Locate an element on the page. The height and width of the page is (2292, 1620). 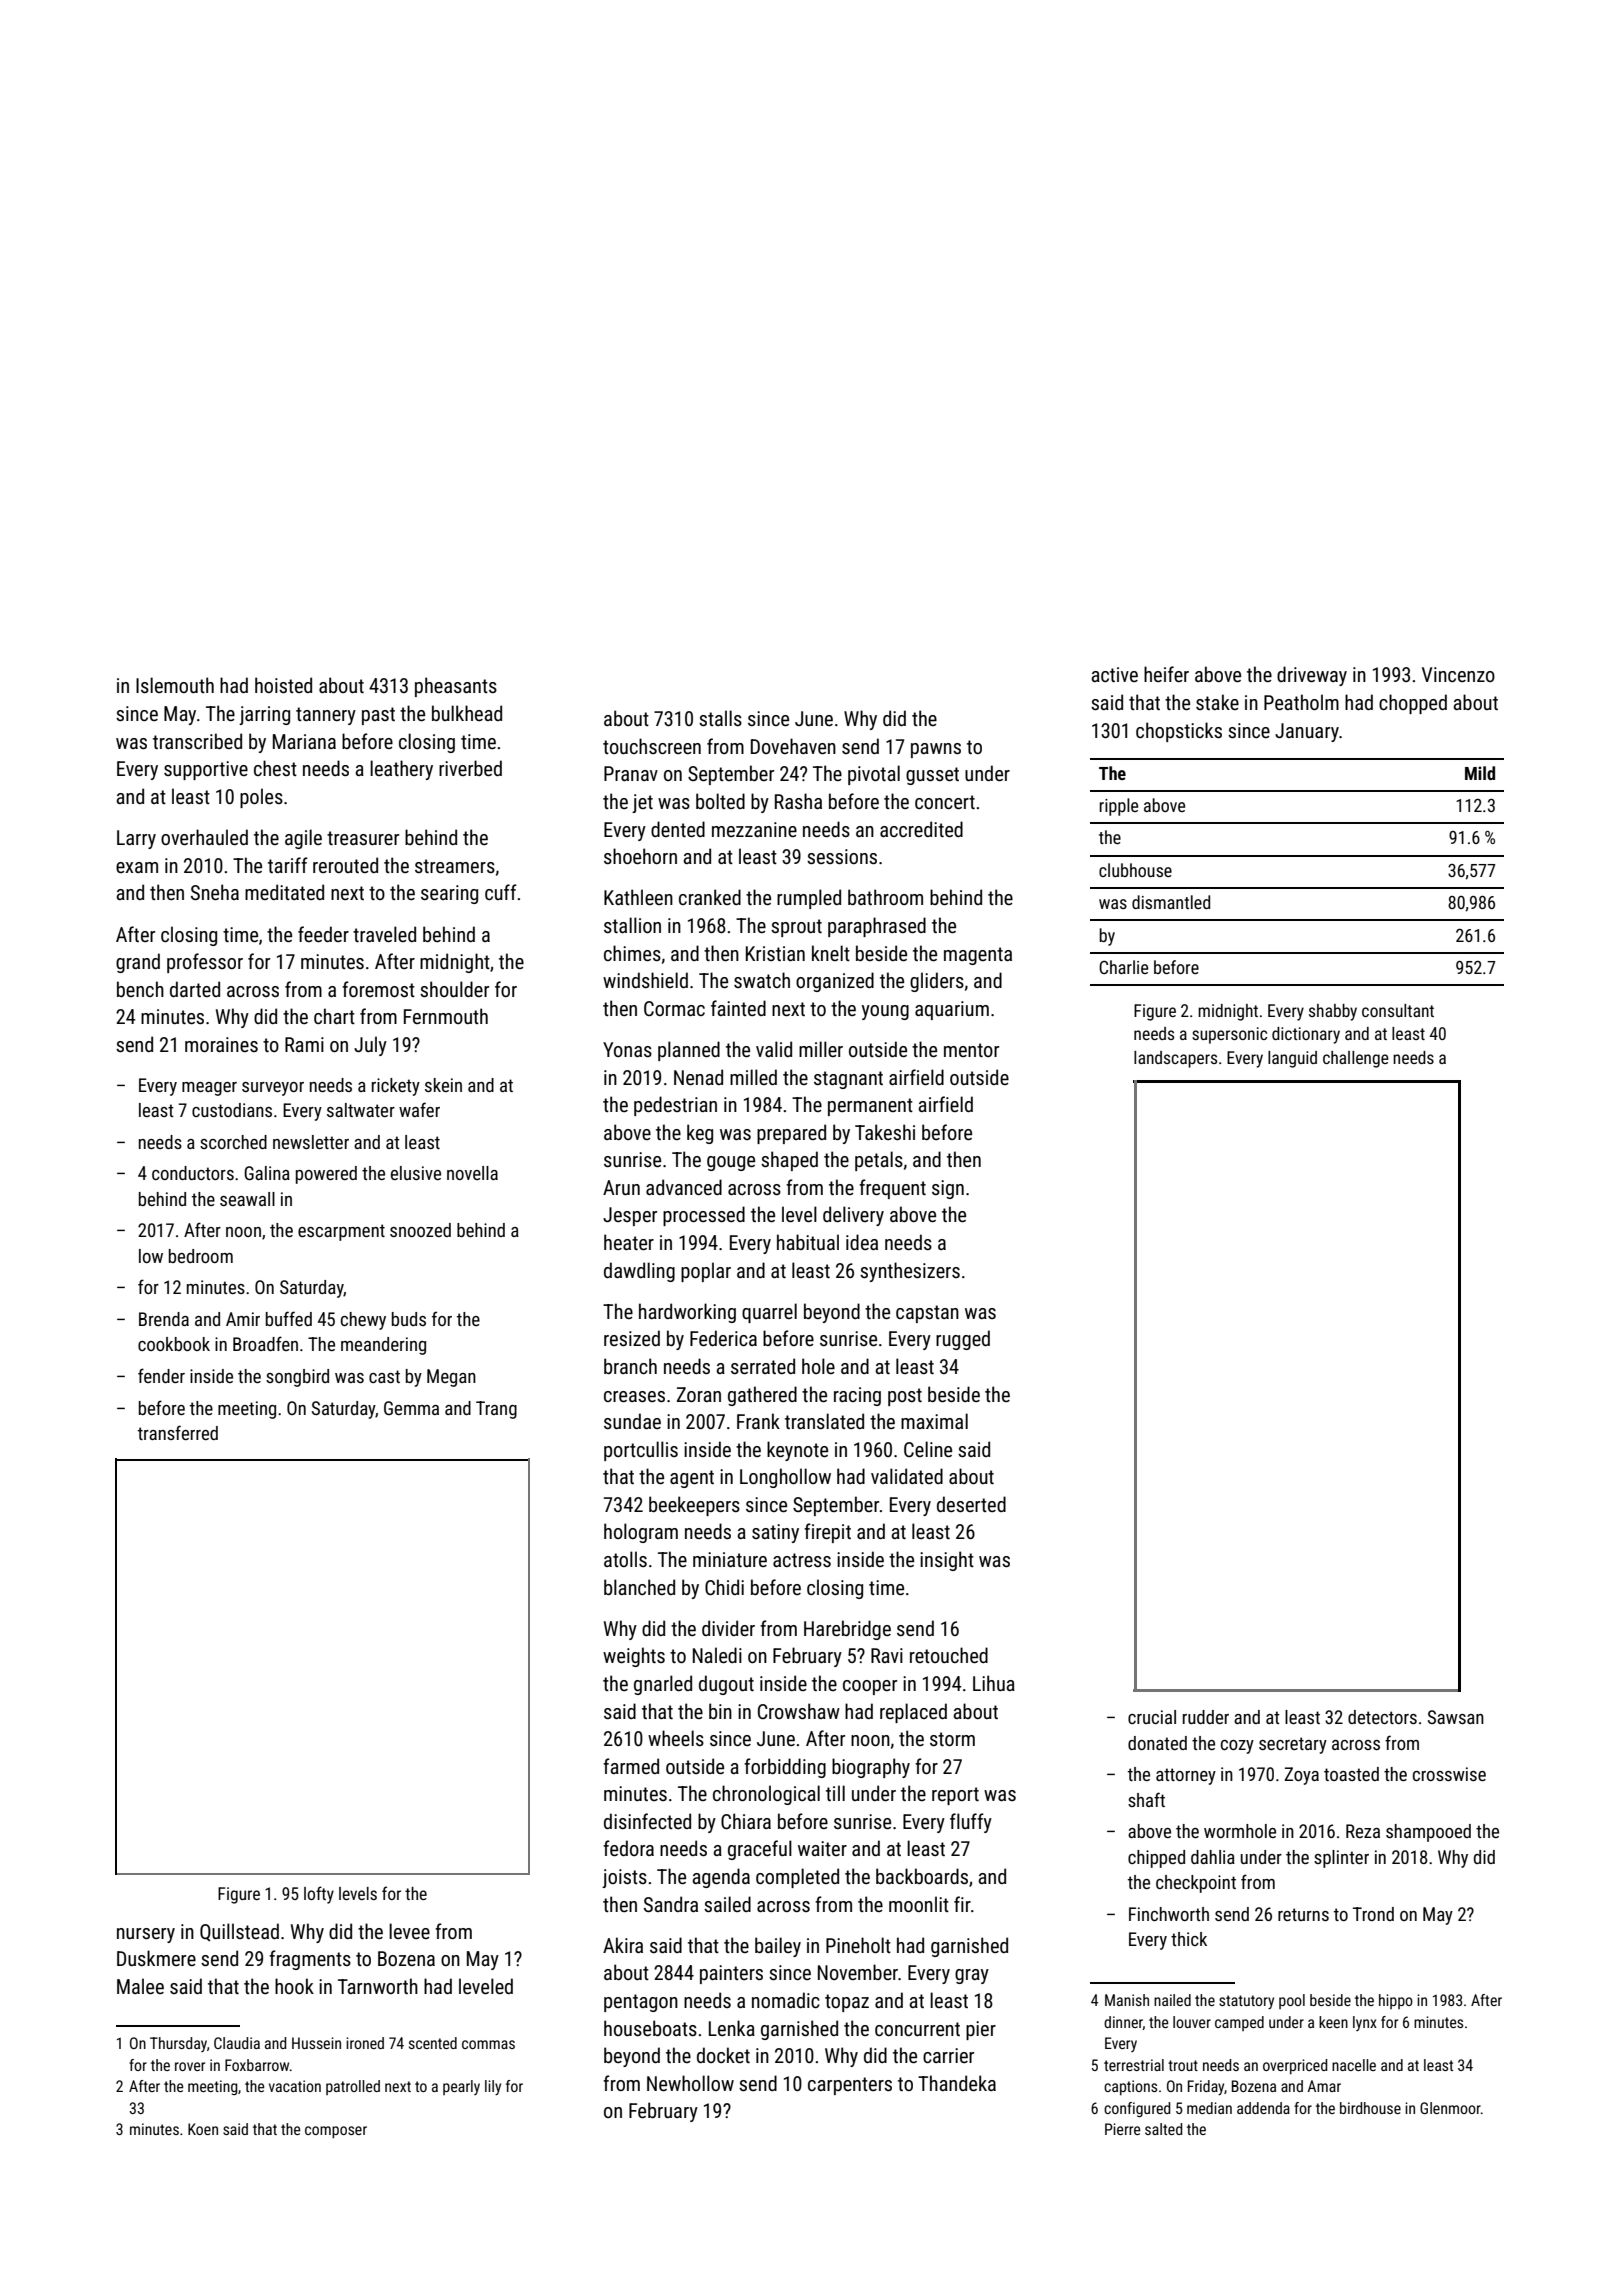
lily is located at coordinates (493, 2087).
